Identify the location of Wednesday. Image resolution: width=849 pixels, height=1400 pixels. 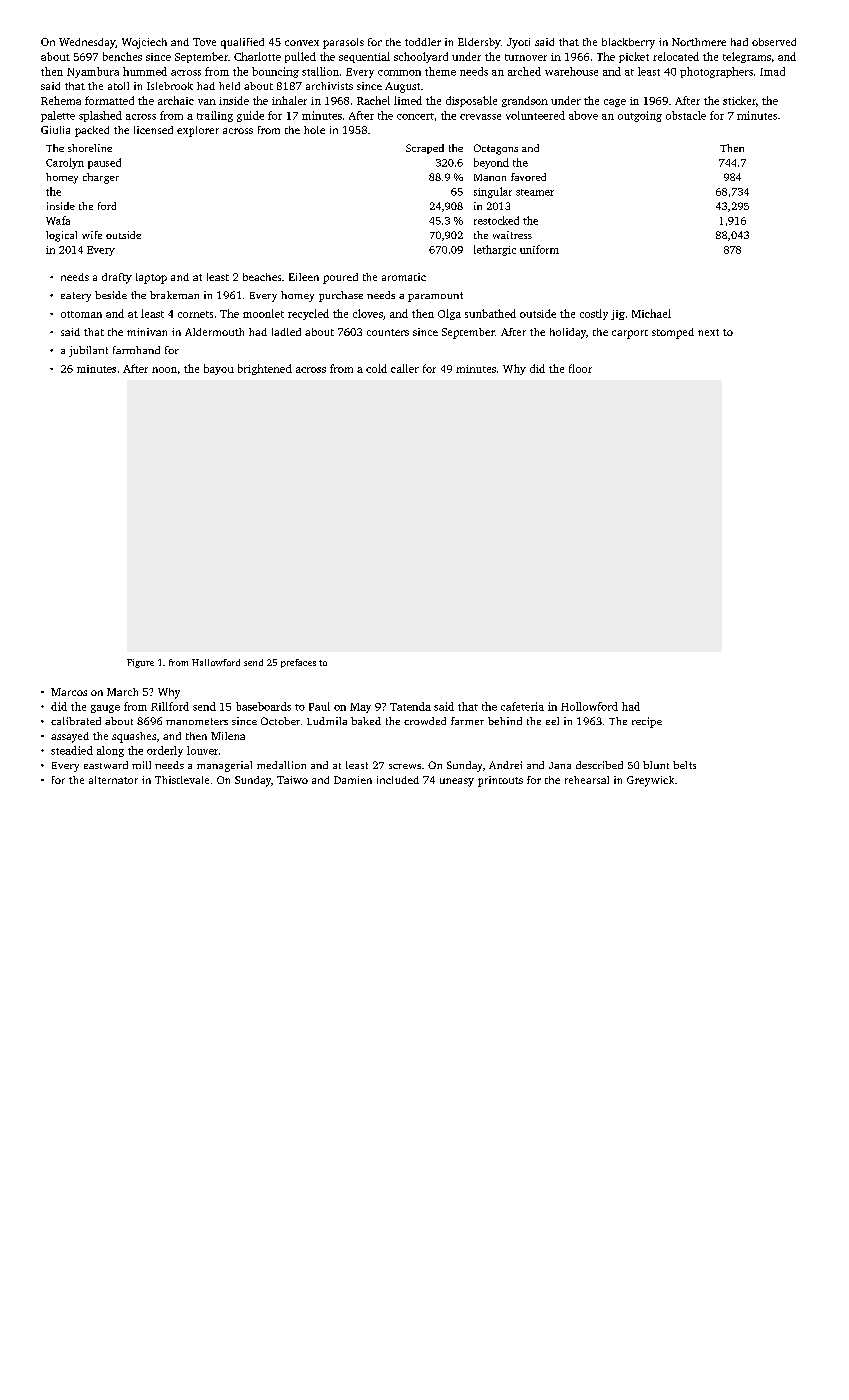
(87, 43).
